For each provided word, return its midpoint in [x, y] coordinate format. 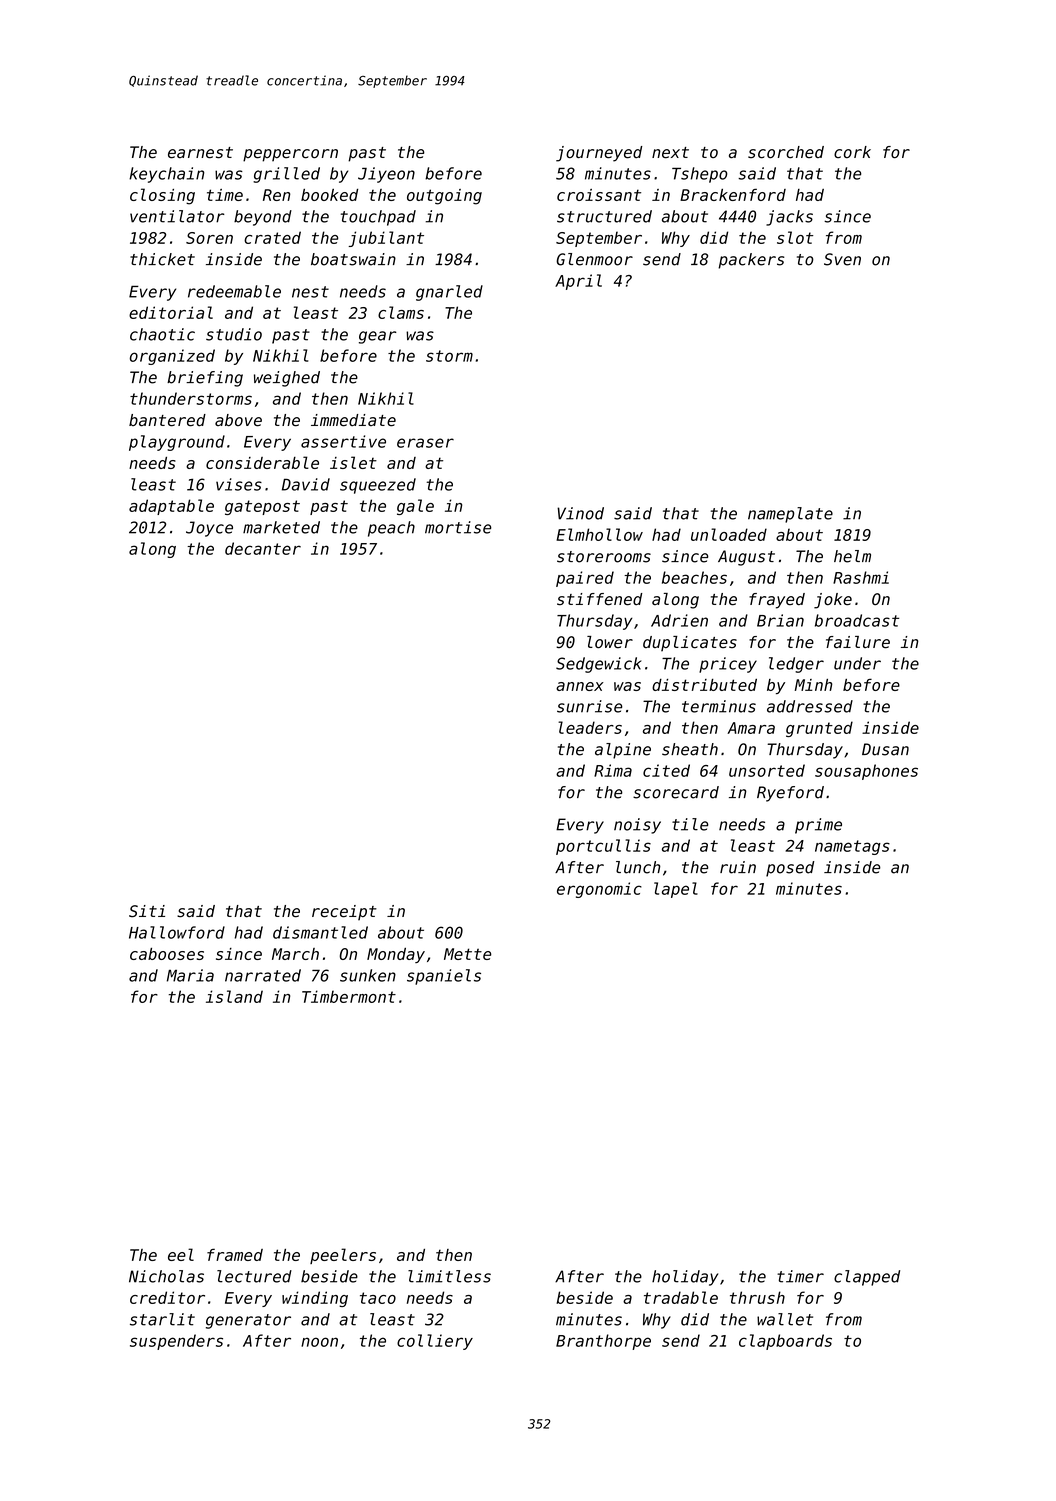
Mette [468, 954]
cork [852, 152]
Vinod [580, 513]
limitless [449, 1276]
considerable [262, 462]
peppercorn [290, 155]
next [670, 153]
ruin [738, 867]
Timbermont [349, 996]
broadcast [857, 620]
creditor [167, 1297]
